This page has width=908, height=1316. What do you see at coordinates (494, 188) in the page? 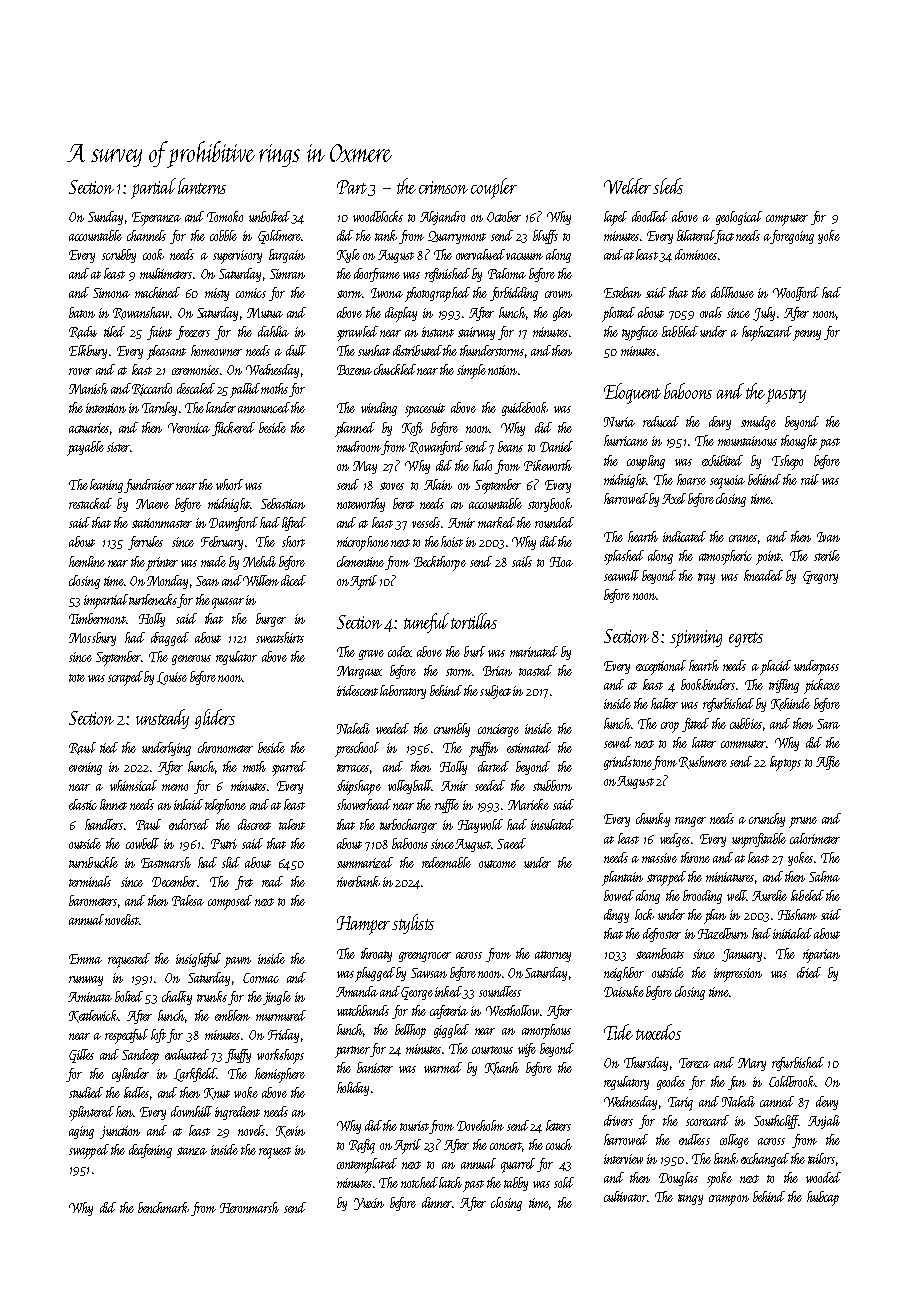
I see `coupler` at bounding box center [494, 188].
